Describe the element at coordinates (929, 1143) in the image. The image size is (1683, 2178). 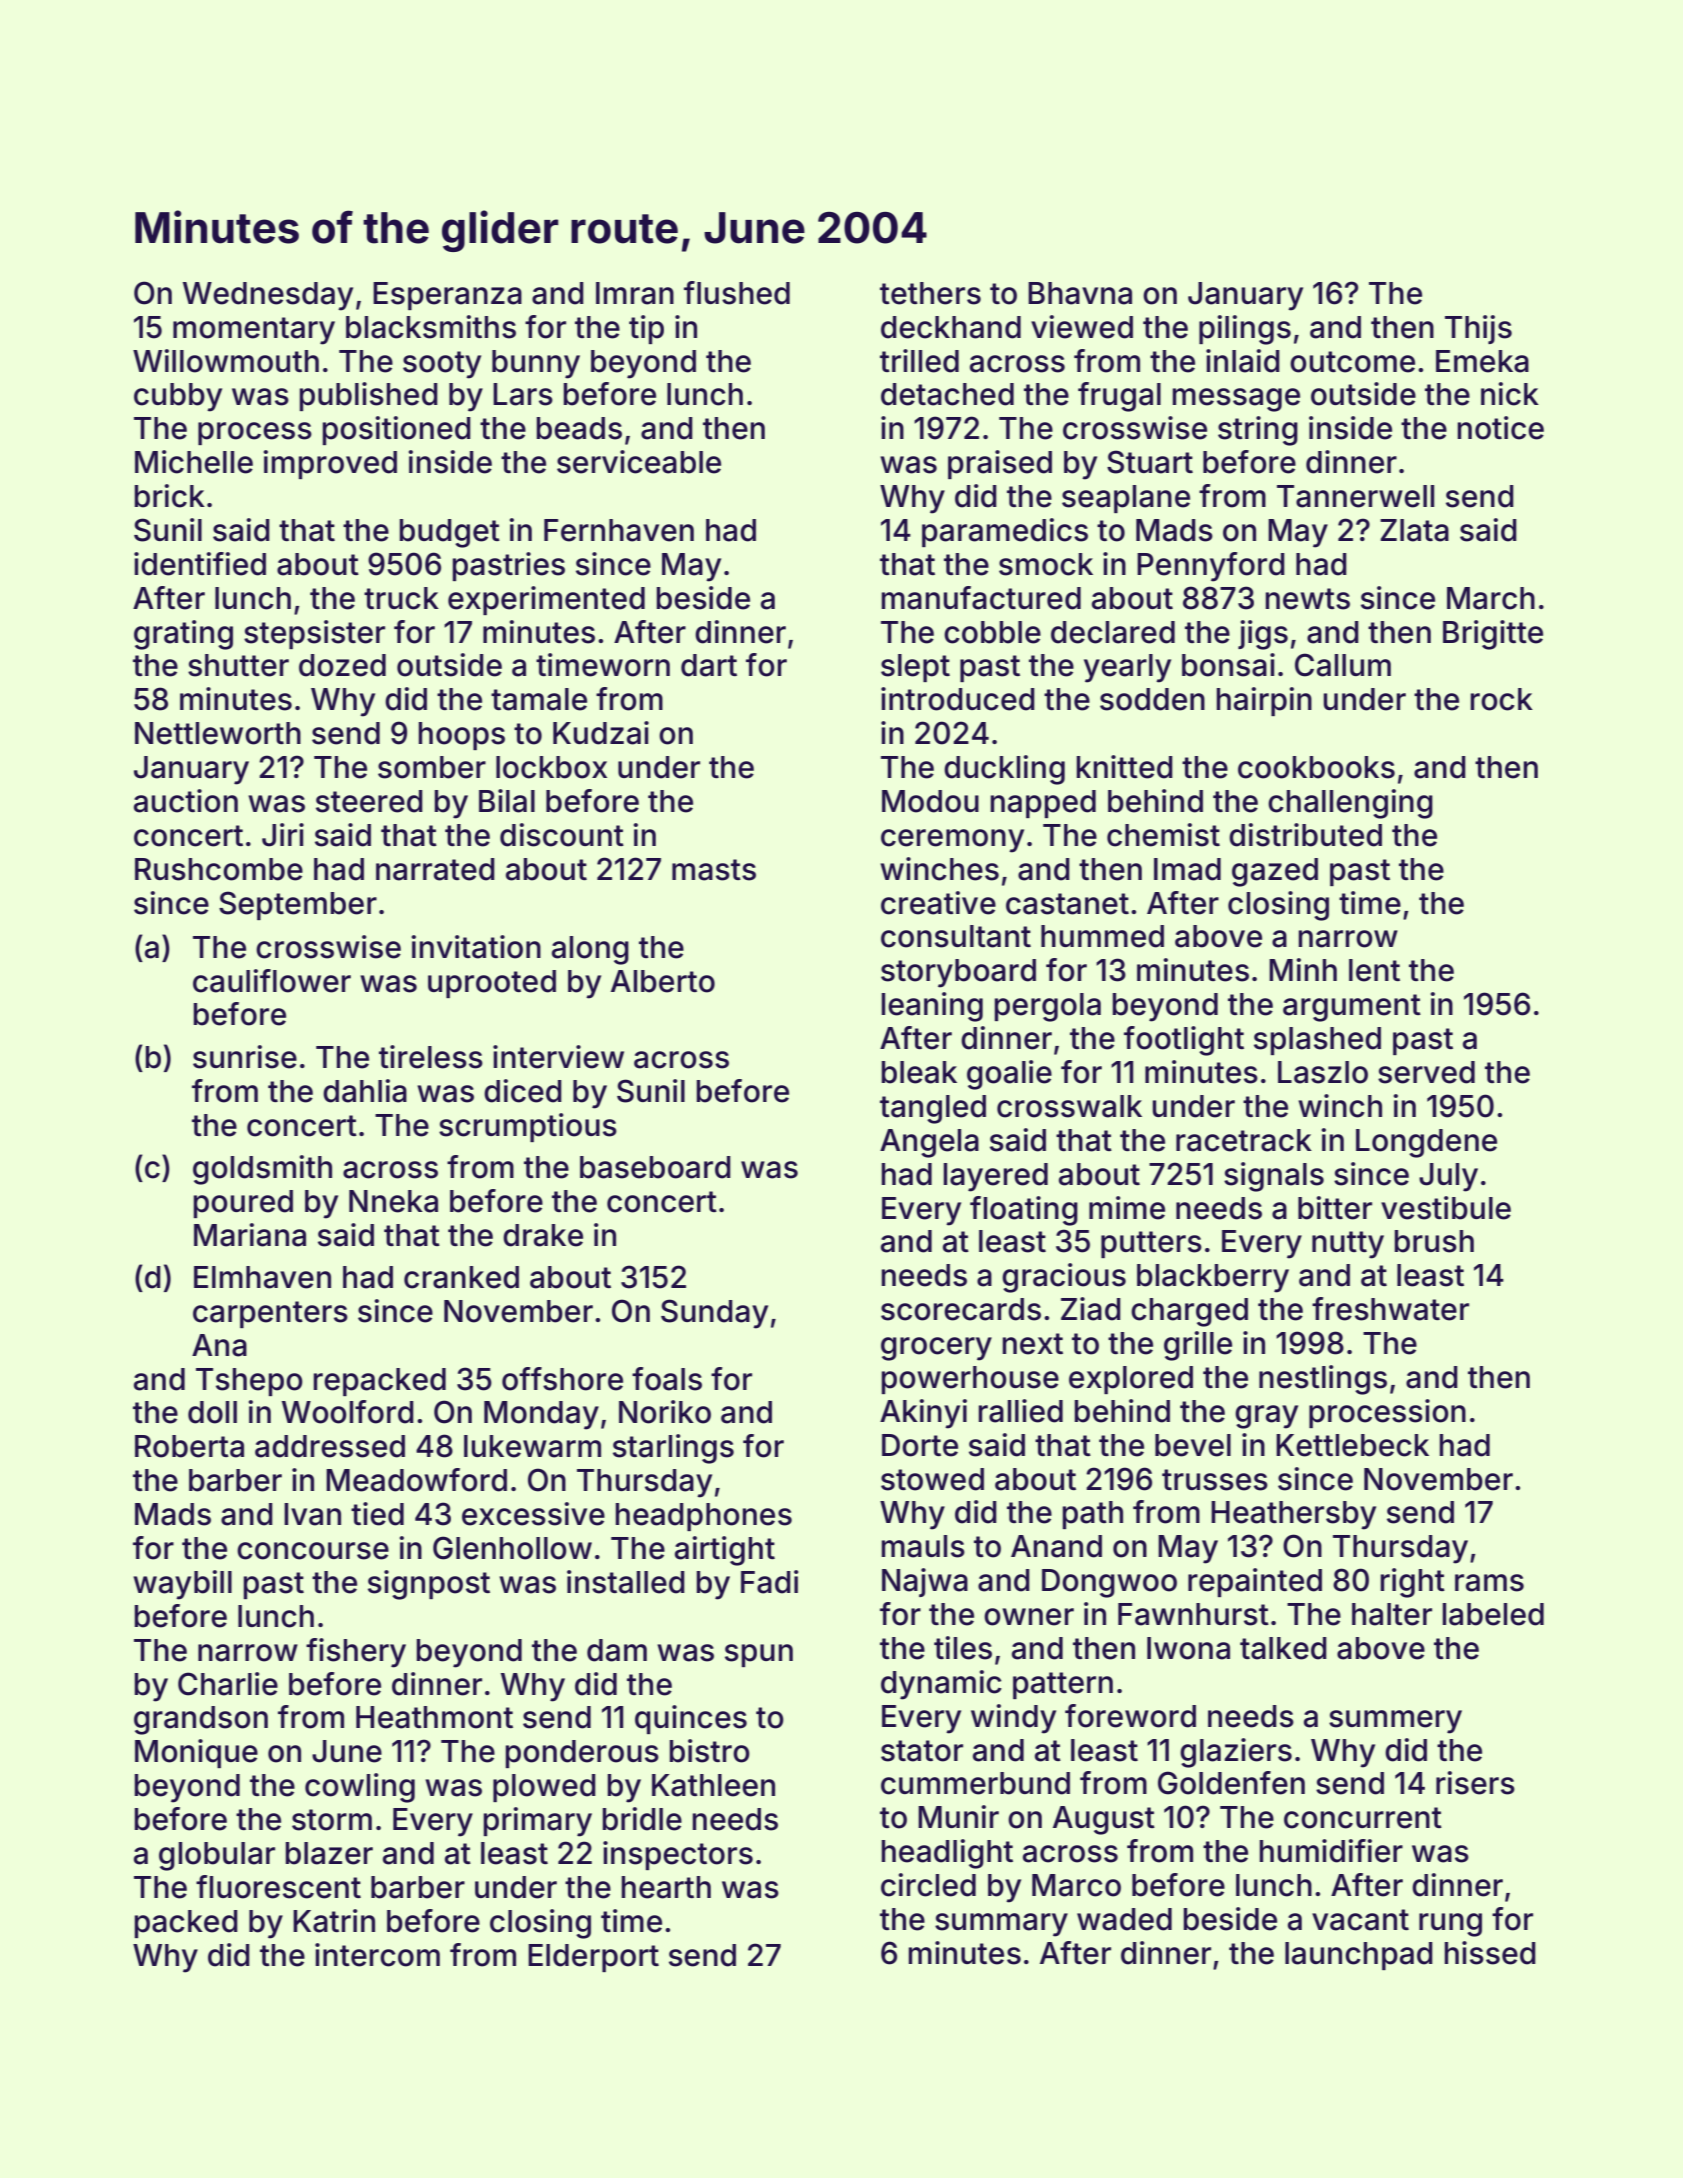
I see `Angela` at that location.
